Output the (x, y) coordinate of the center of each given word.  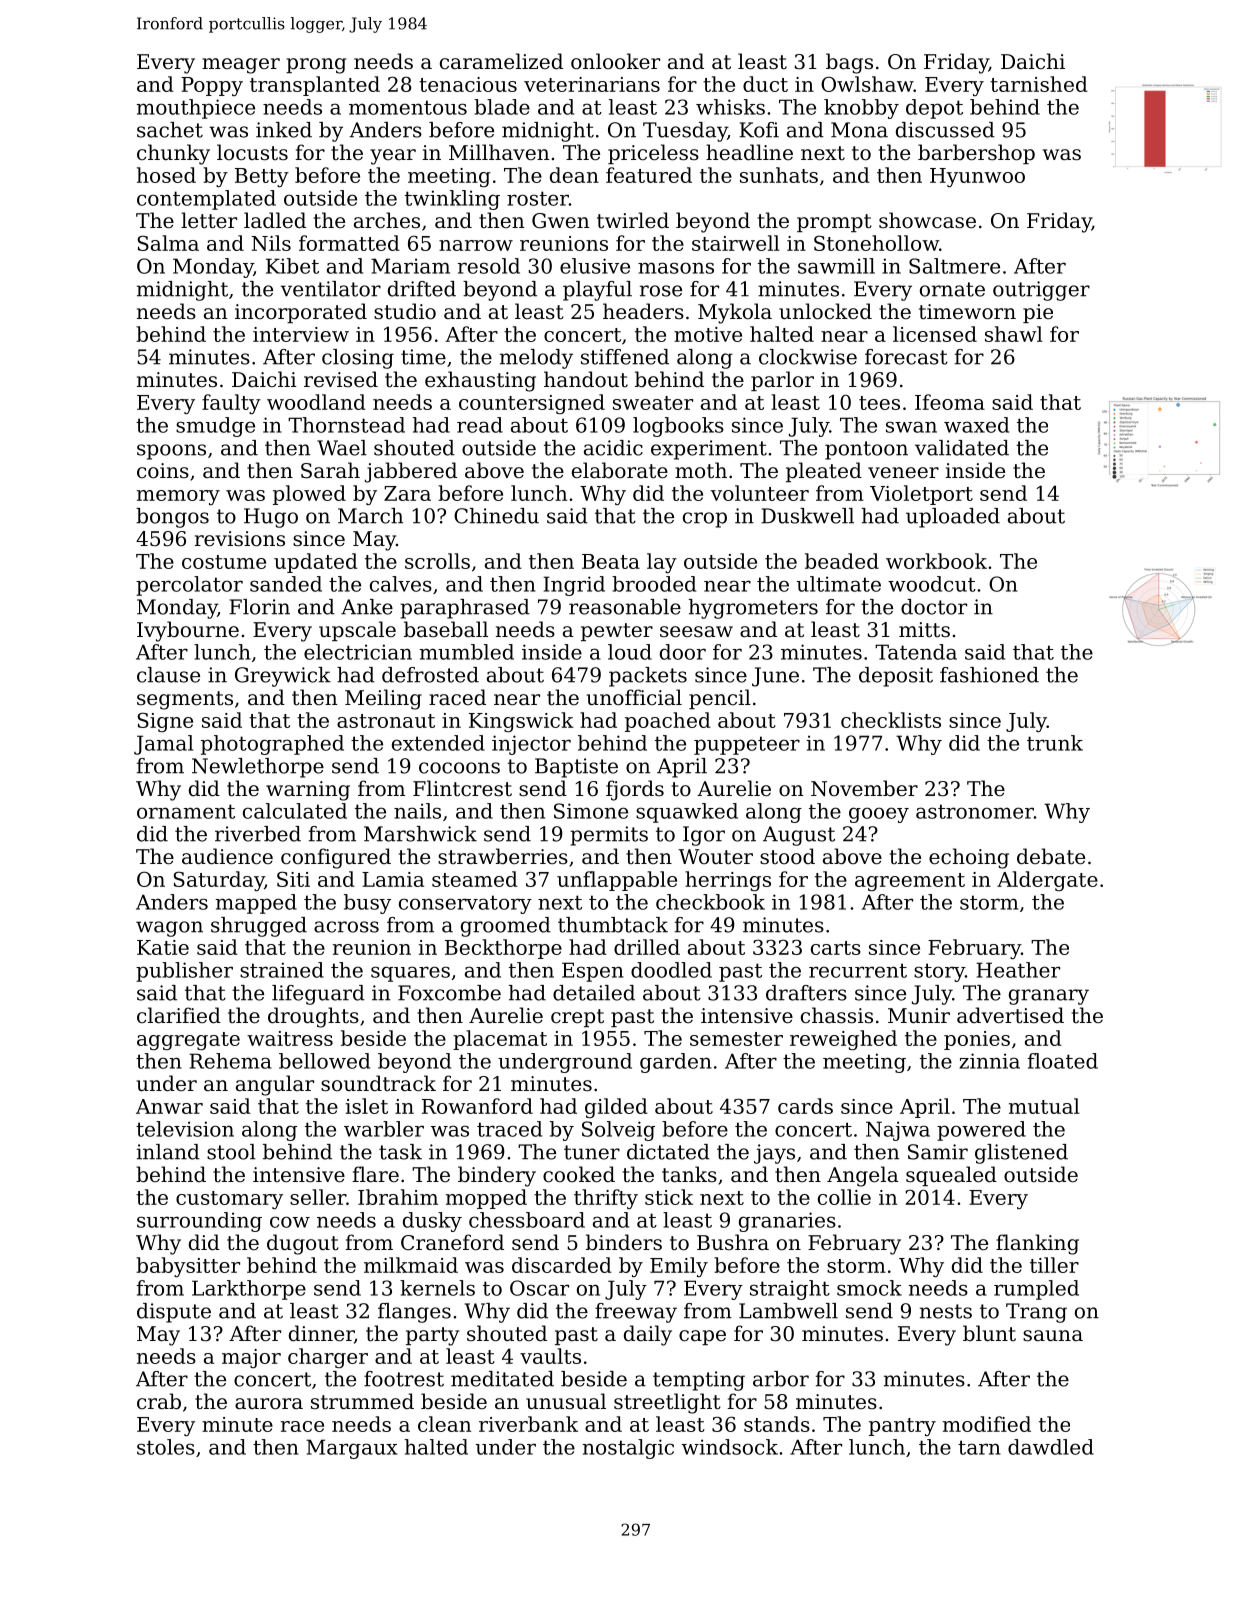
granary (1049, 997)
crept (577, 1018)
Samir (938, 1152)
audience (227, 856)
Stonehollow (876, 243)
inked (284, 130)
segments (185, 700)
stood (787, 856)
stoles (166, 1447)
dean (574, 175)
